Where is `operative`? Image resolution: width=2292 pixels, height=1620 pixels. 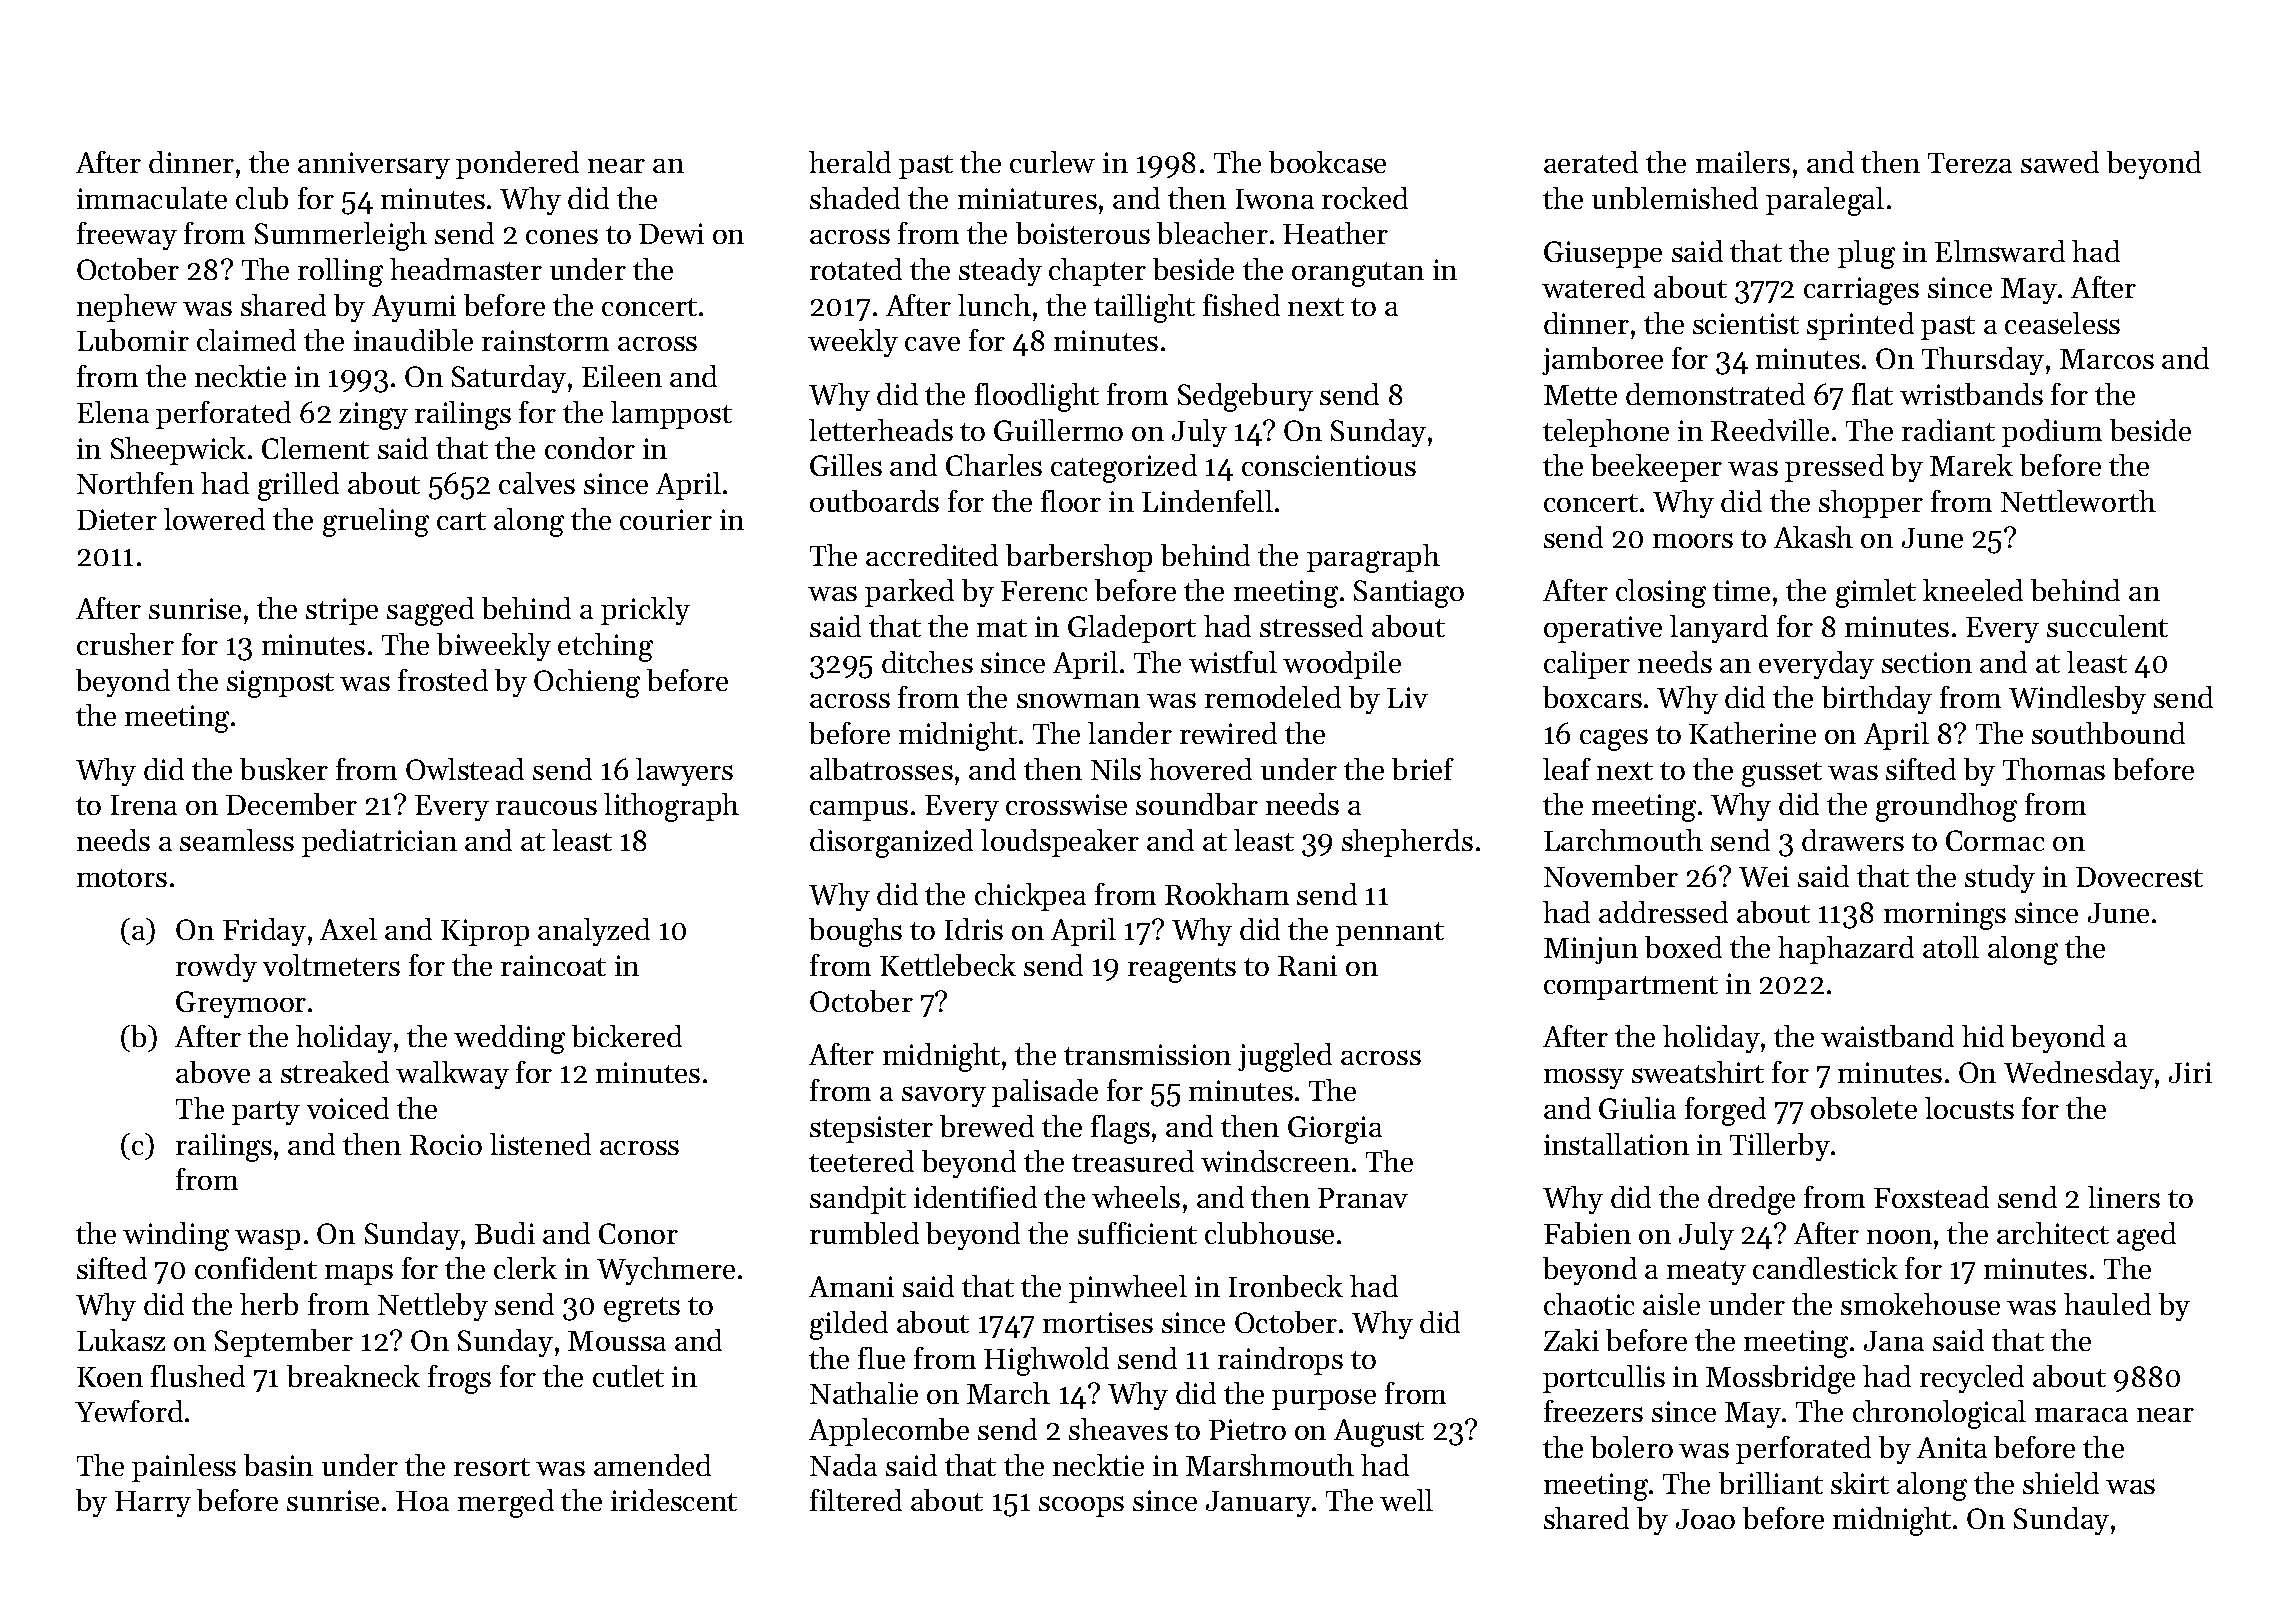
operative is located at coordinates (1603, 629).
